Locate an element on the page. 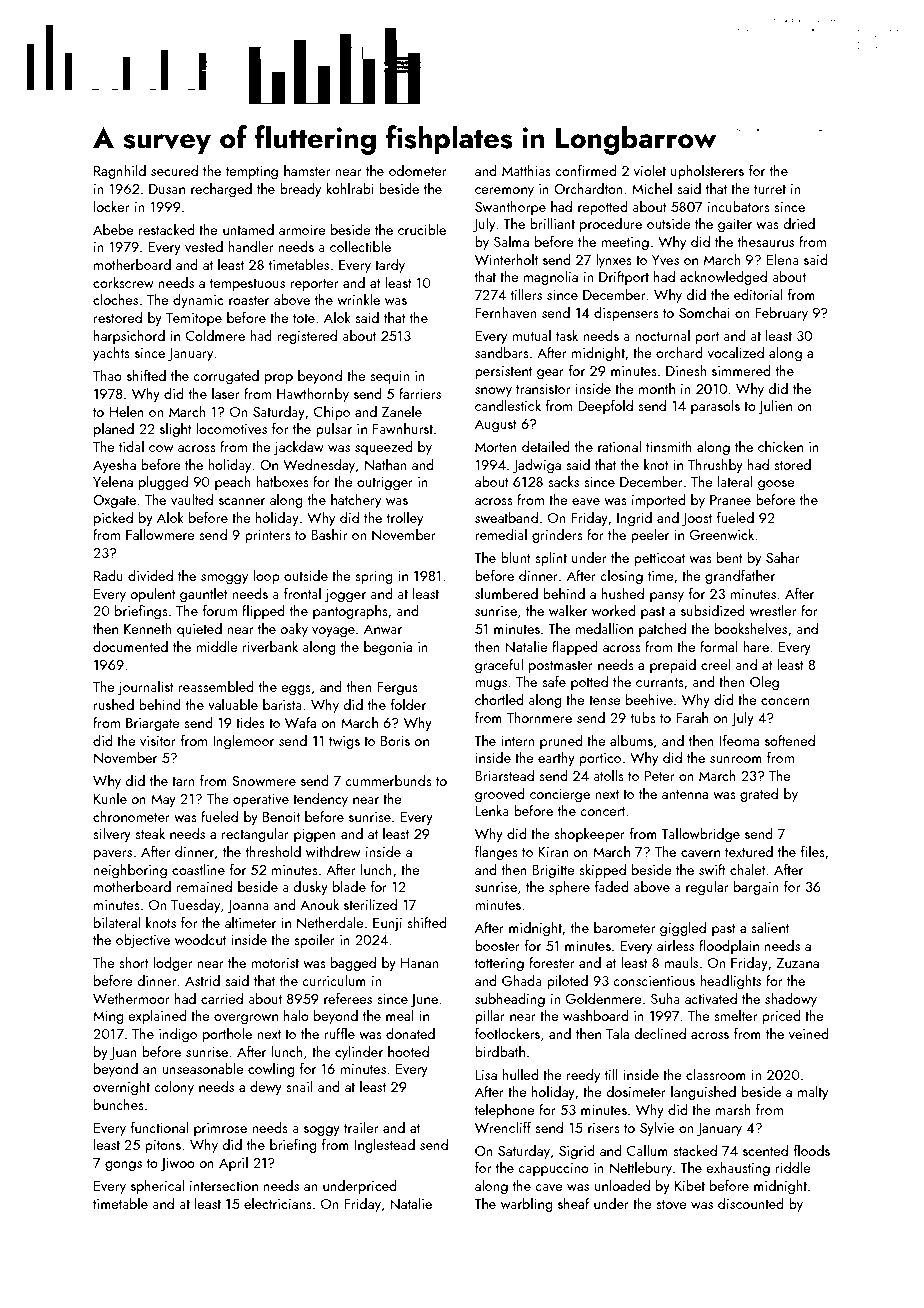 The width and height of the page is (924, 1308). concern is located at coordinates (785, 701).
